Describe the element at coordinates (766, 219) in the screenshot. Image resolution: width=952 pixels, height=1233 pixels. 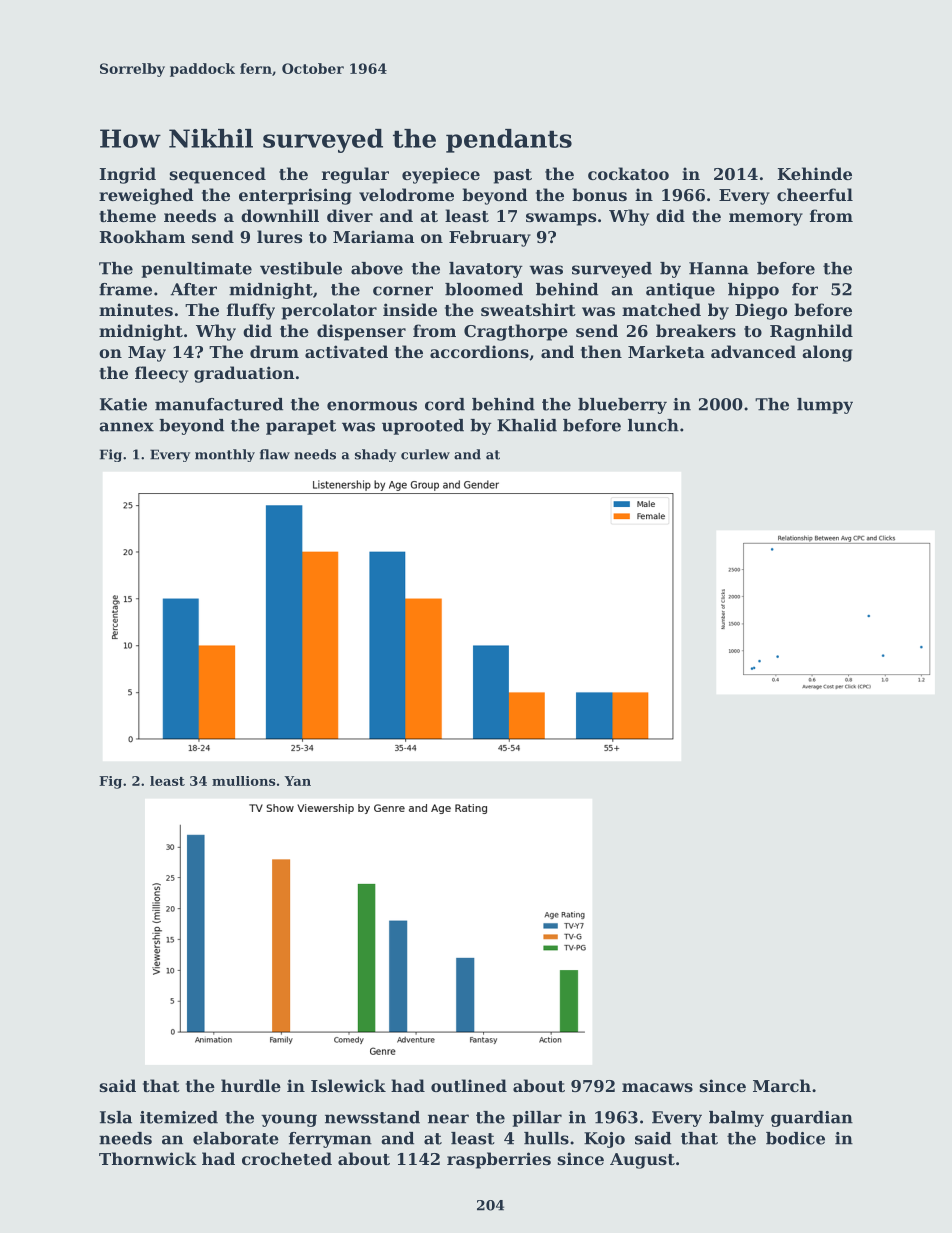
I see `memory` at that location.
